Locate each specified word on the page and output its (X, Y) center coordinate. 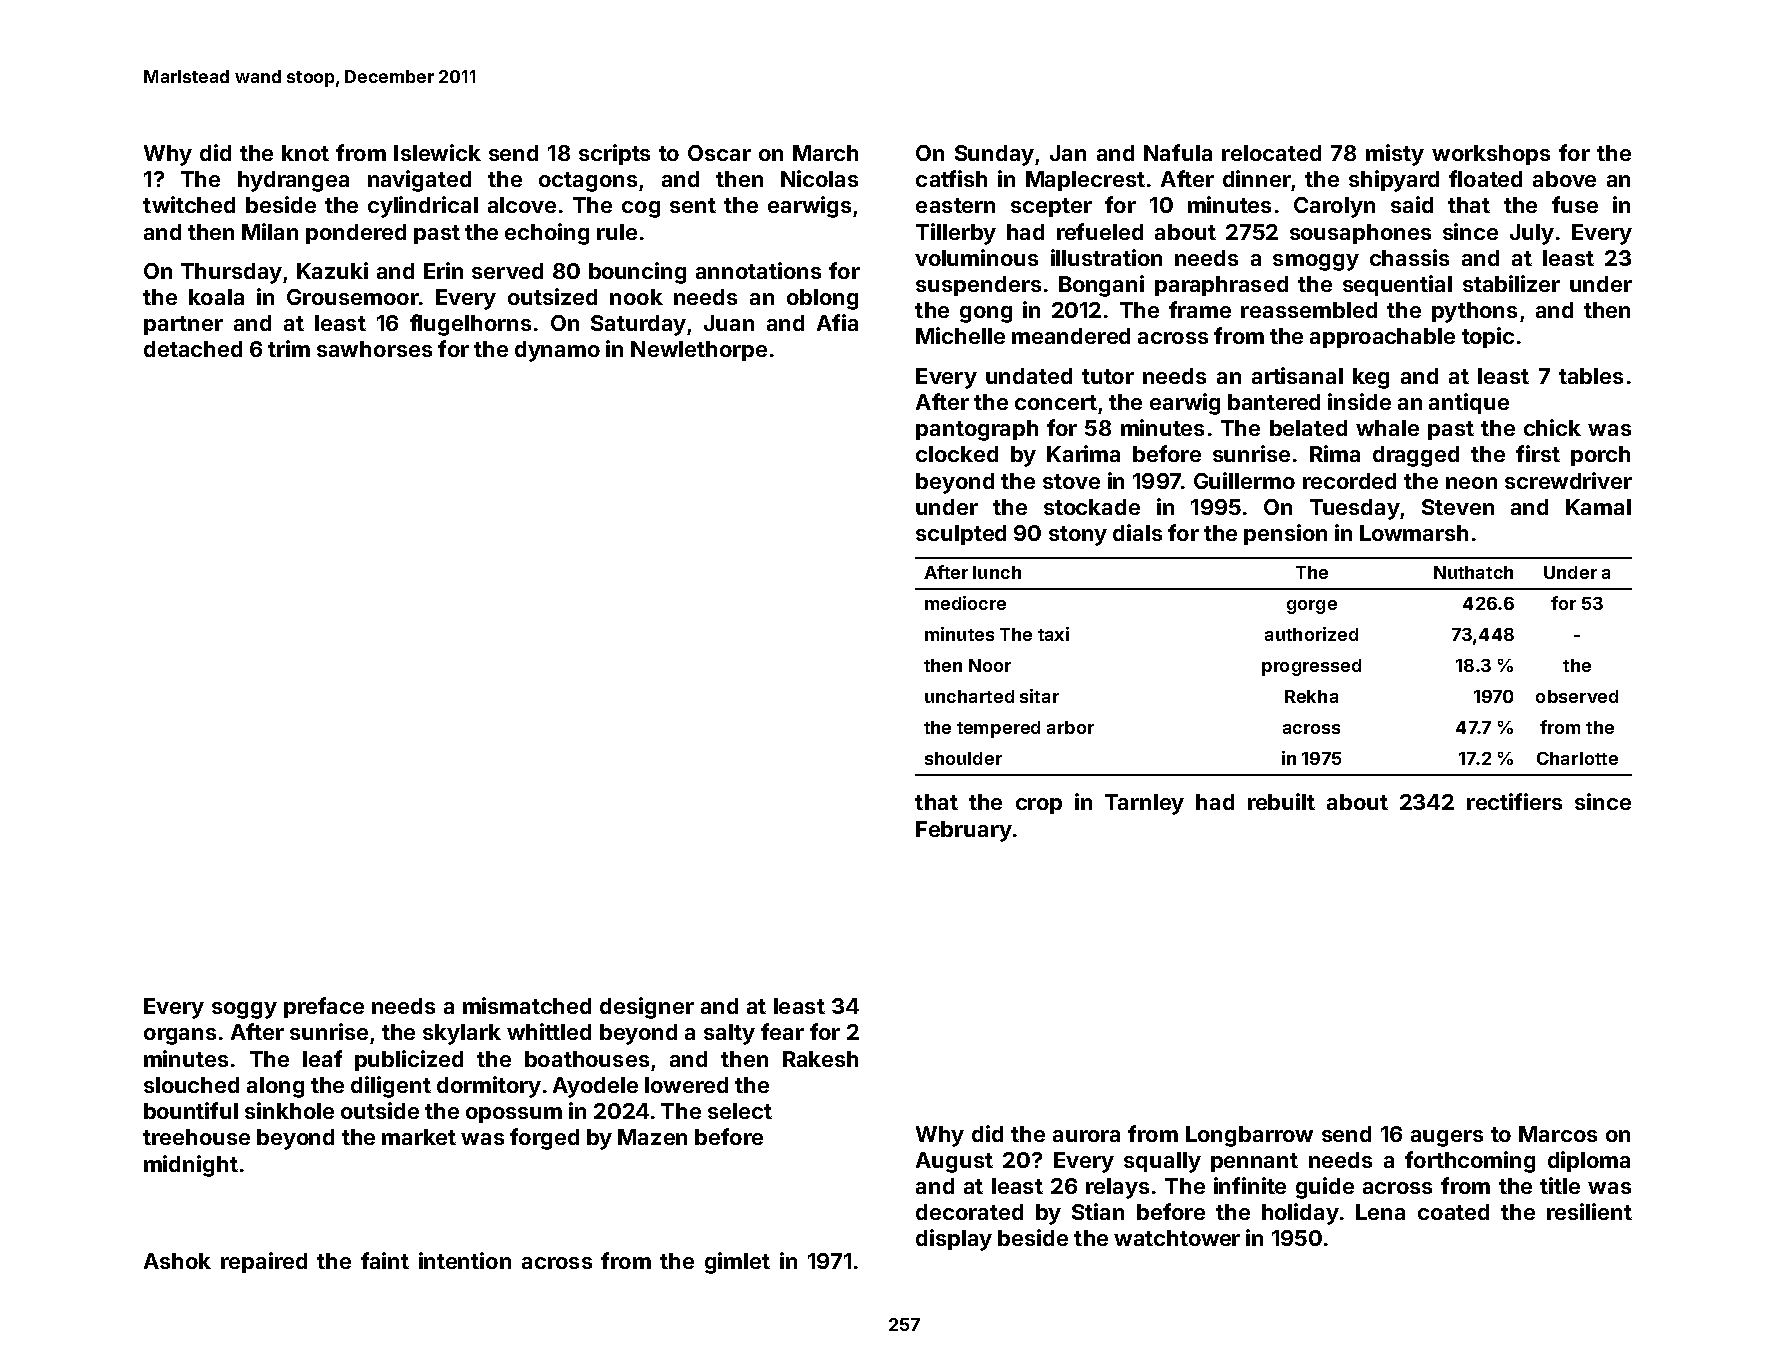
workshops (1491, 155)
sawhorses (374, 349)
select (740, 1111)
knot (305, 153)
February (964, 831)
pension (1285, 534)
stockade (1092, 507)
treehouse (196, 1137)
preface (324, 1007)
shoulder (963, 758)
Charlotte (1577, 758)
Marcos (1558, 1134)
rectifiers (1514, 801)
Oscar (719, 153)
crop (1039, 806)
